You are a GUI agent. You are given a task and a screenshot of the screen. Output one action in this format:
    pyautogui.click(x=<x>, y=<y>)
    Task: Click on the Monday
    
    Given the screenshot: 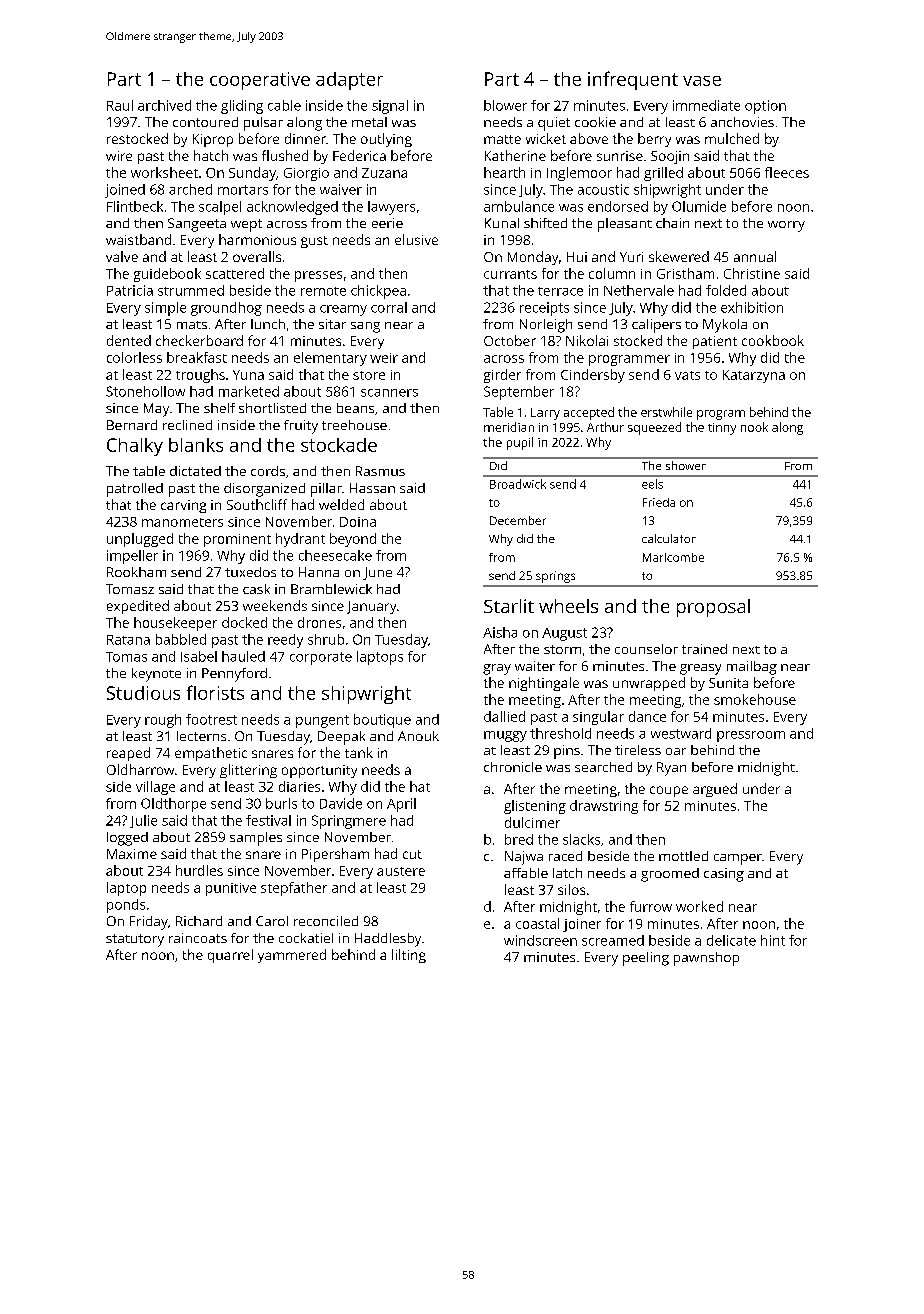 What is the action you would take?
    pyautogui.click(x=533, y=258)
